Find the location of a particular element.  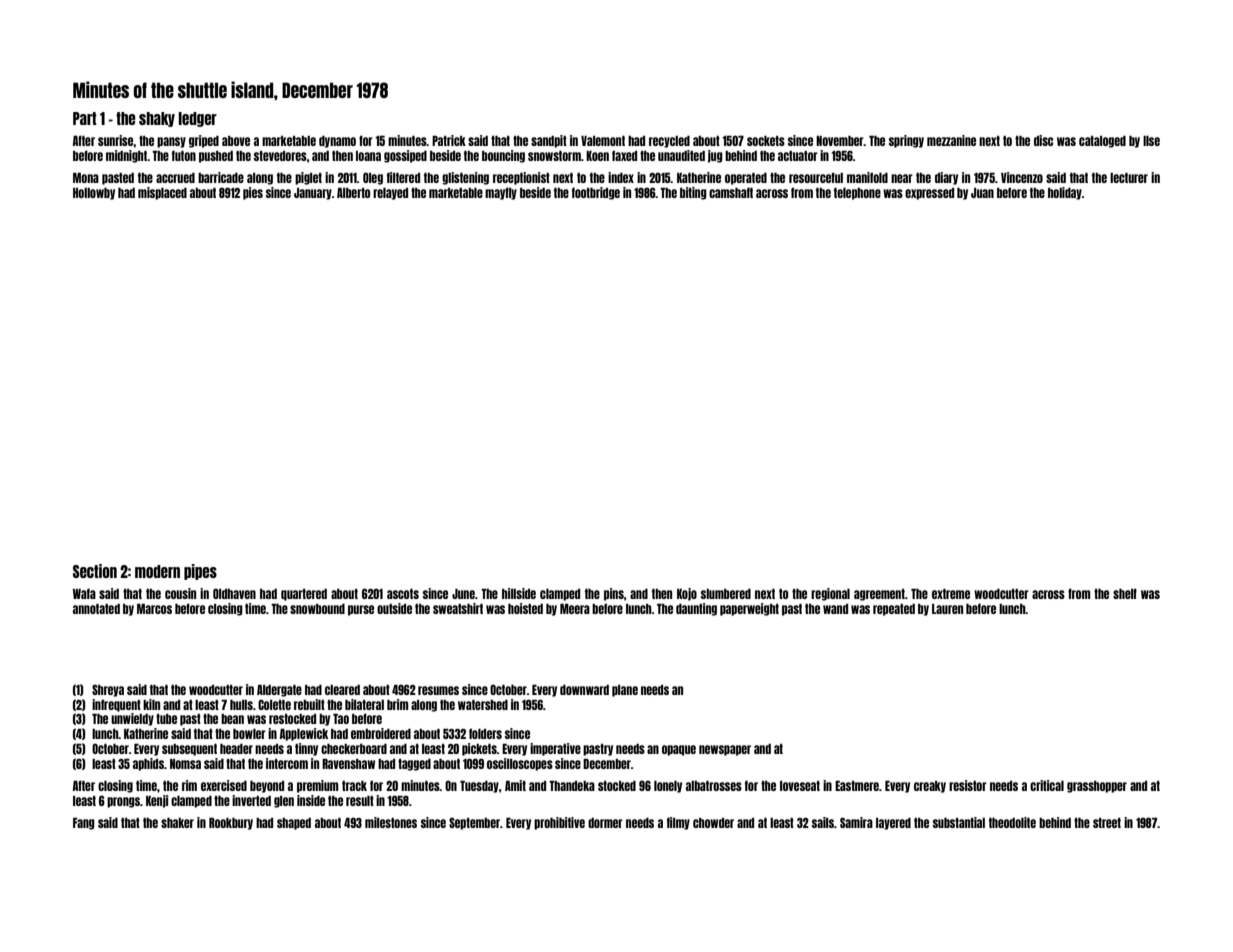

shelf is located at coordinates (1125, 593).
